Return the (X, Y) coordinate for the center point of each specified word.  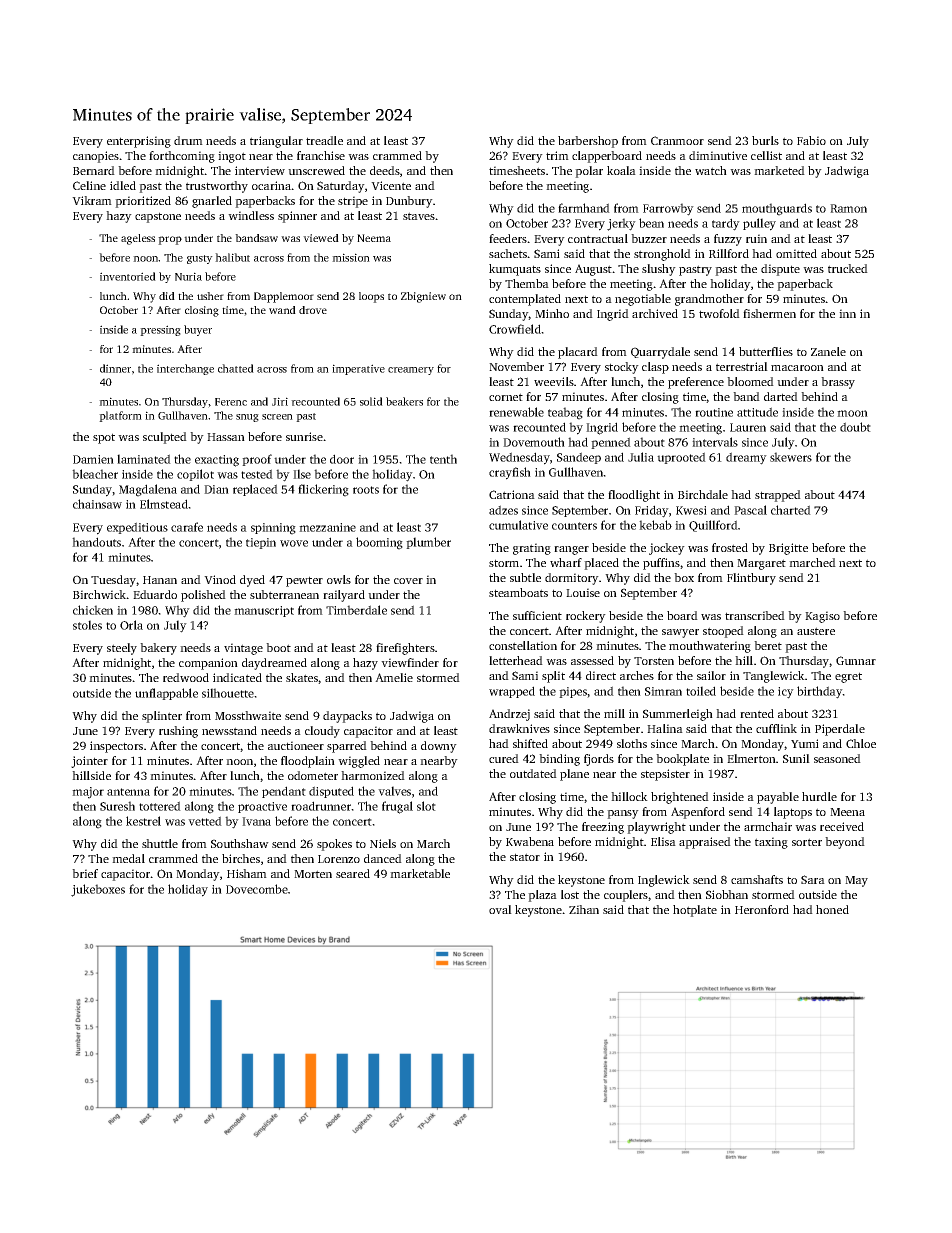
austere (816, 631)
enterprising (139, 142)
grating (532, 549)
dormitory (572, 579)
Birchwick (99, 594)
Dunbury (409, 202)
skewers (791, 457)
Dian (216, 489)
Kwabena (530, 841)
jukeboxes (98, 890)
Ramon (848, 208)
